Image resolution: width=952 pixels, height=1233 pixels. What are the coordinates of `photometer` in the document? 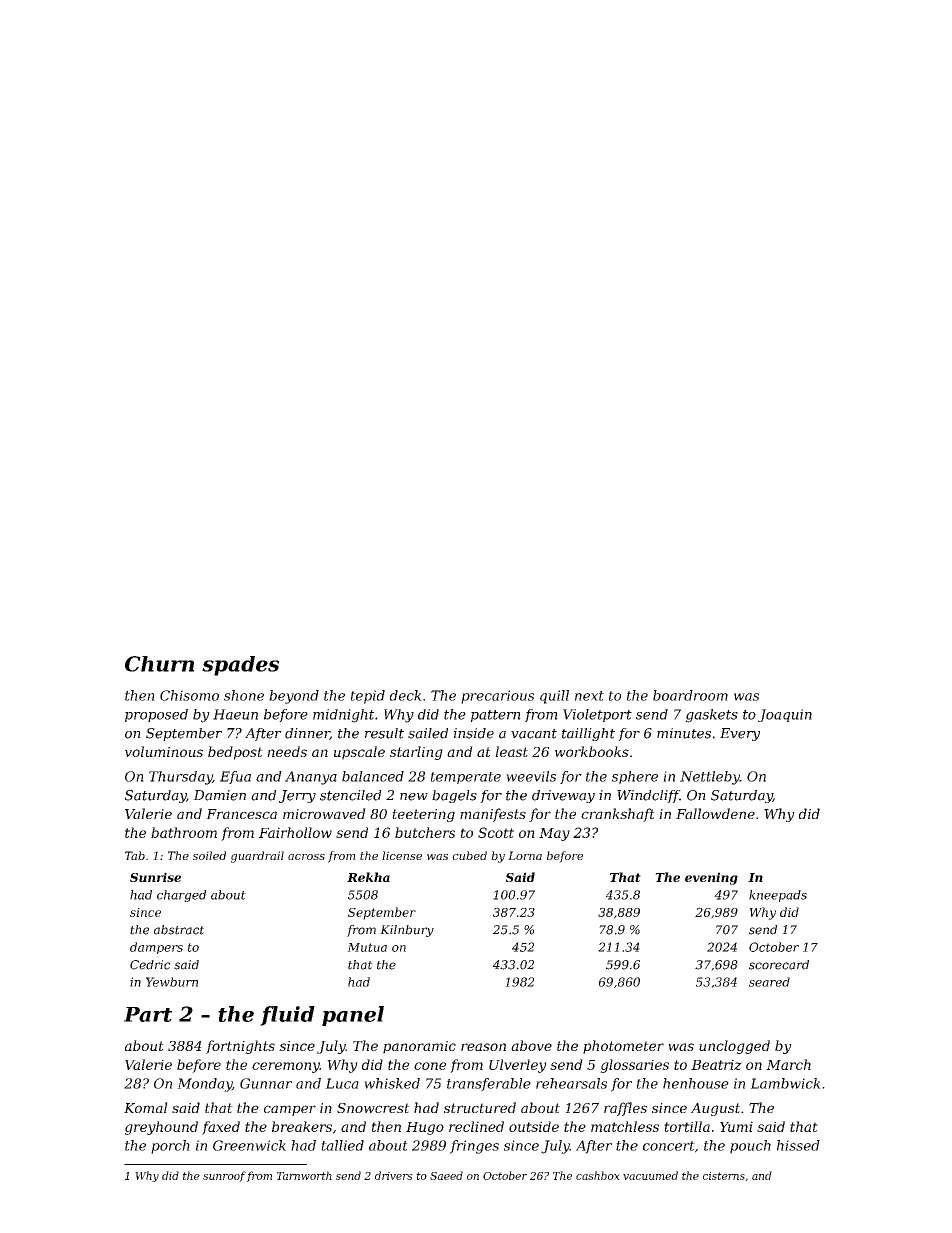 It's located at (623, 1047).
